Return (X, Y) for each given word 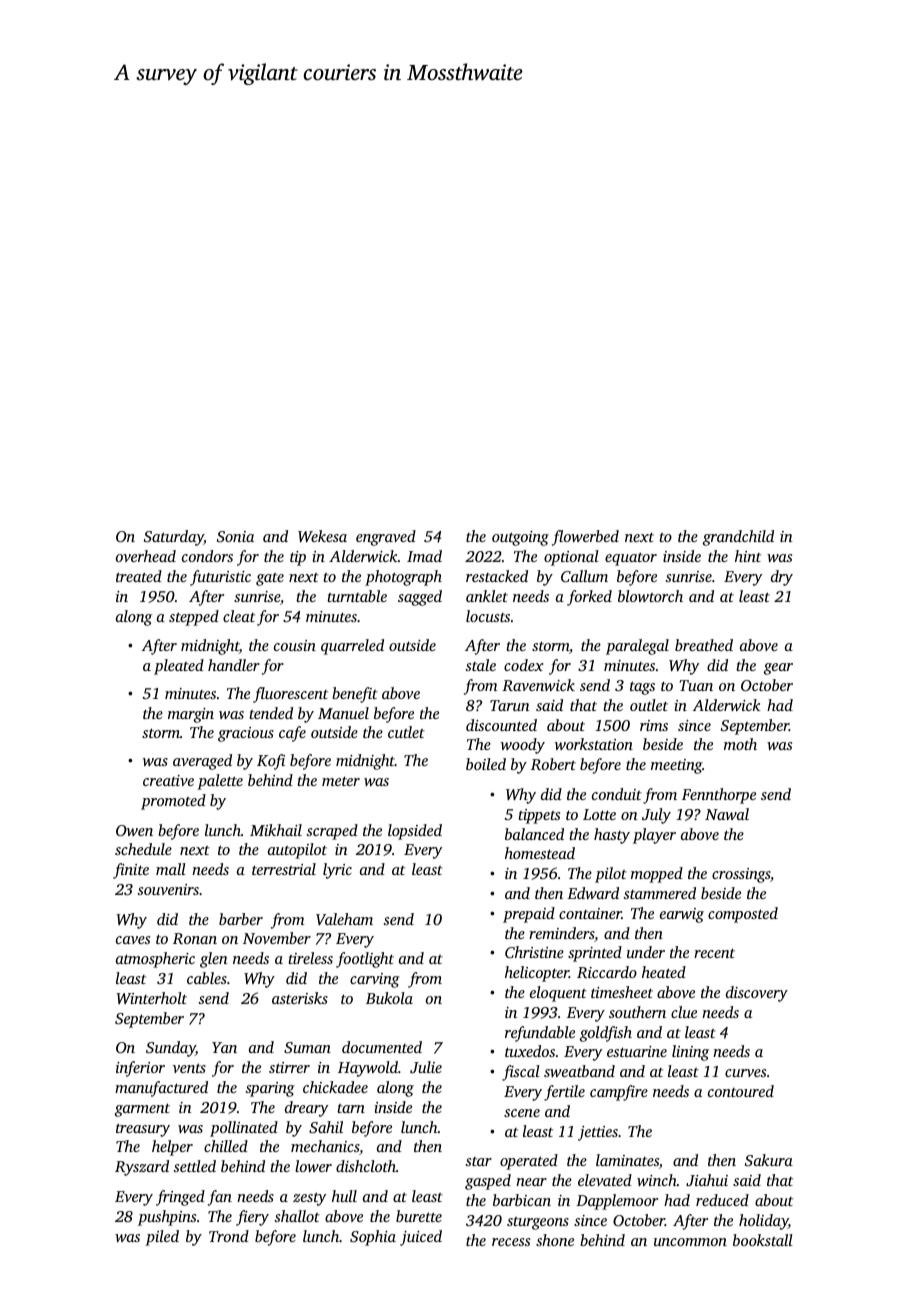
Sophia (373, 1238)
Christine (534, 952)
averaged (202, 762)
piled (162, 1238)
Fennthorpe (719, 796)
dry (782, 578)
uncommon (690, 1242)
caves (133, 940)
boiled (486, 764)
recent (714, 953)
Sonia (235, 536)
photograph (403, 578)
